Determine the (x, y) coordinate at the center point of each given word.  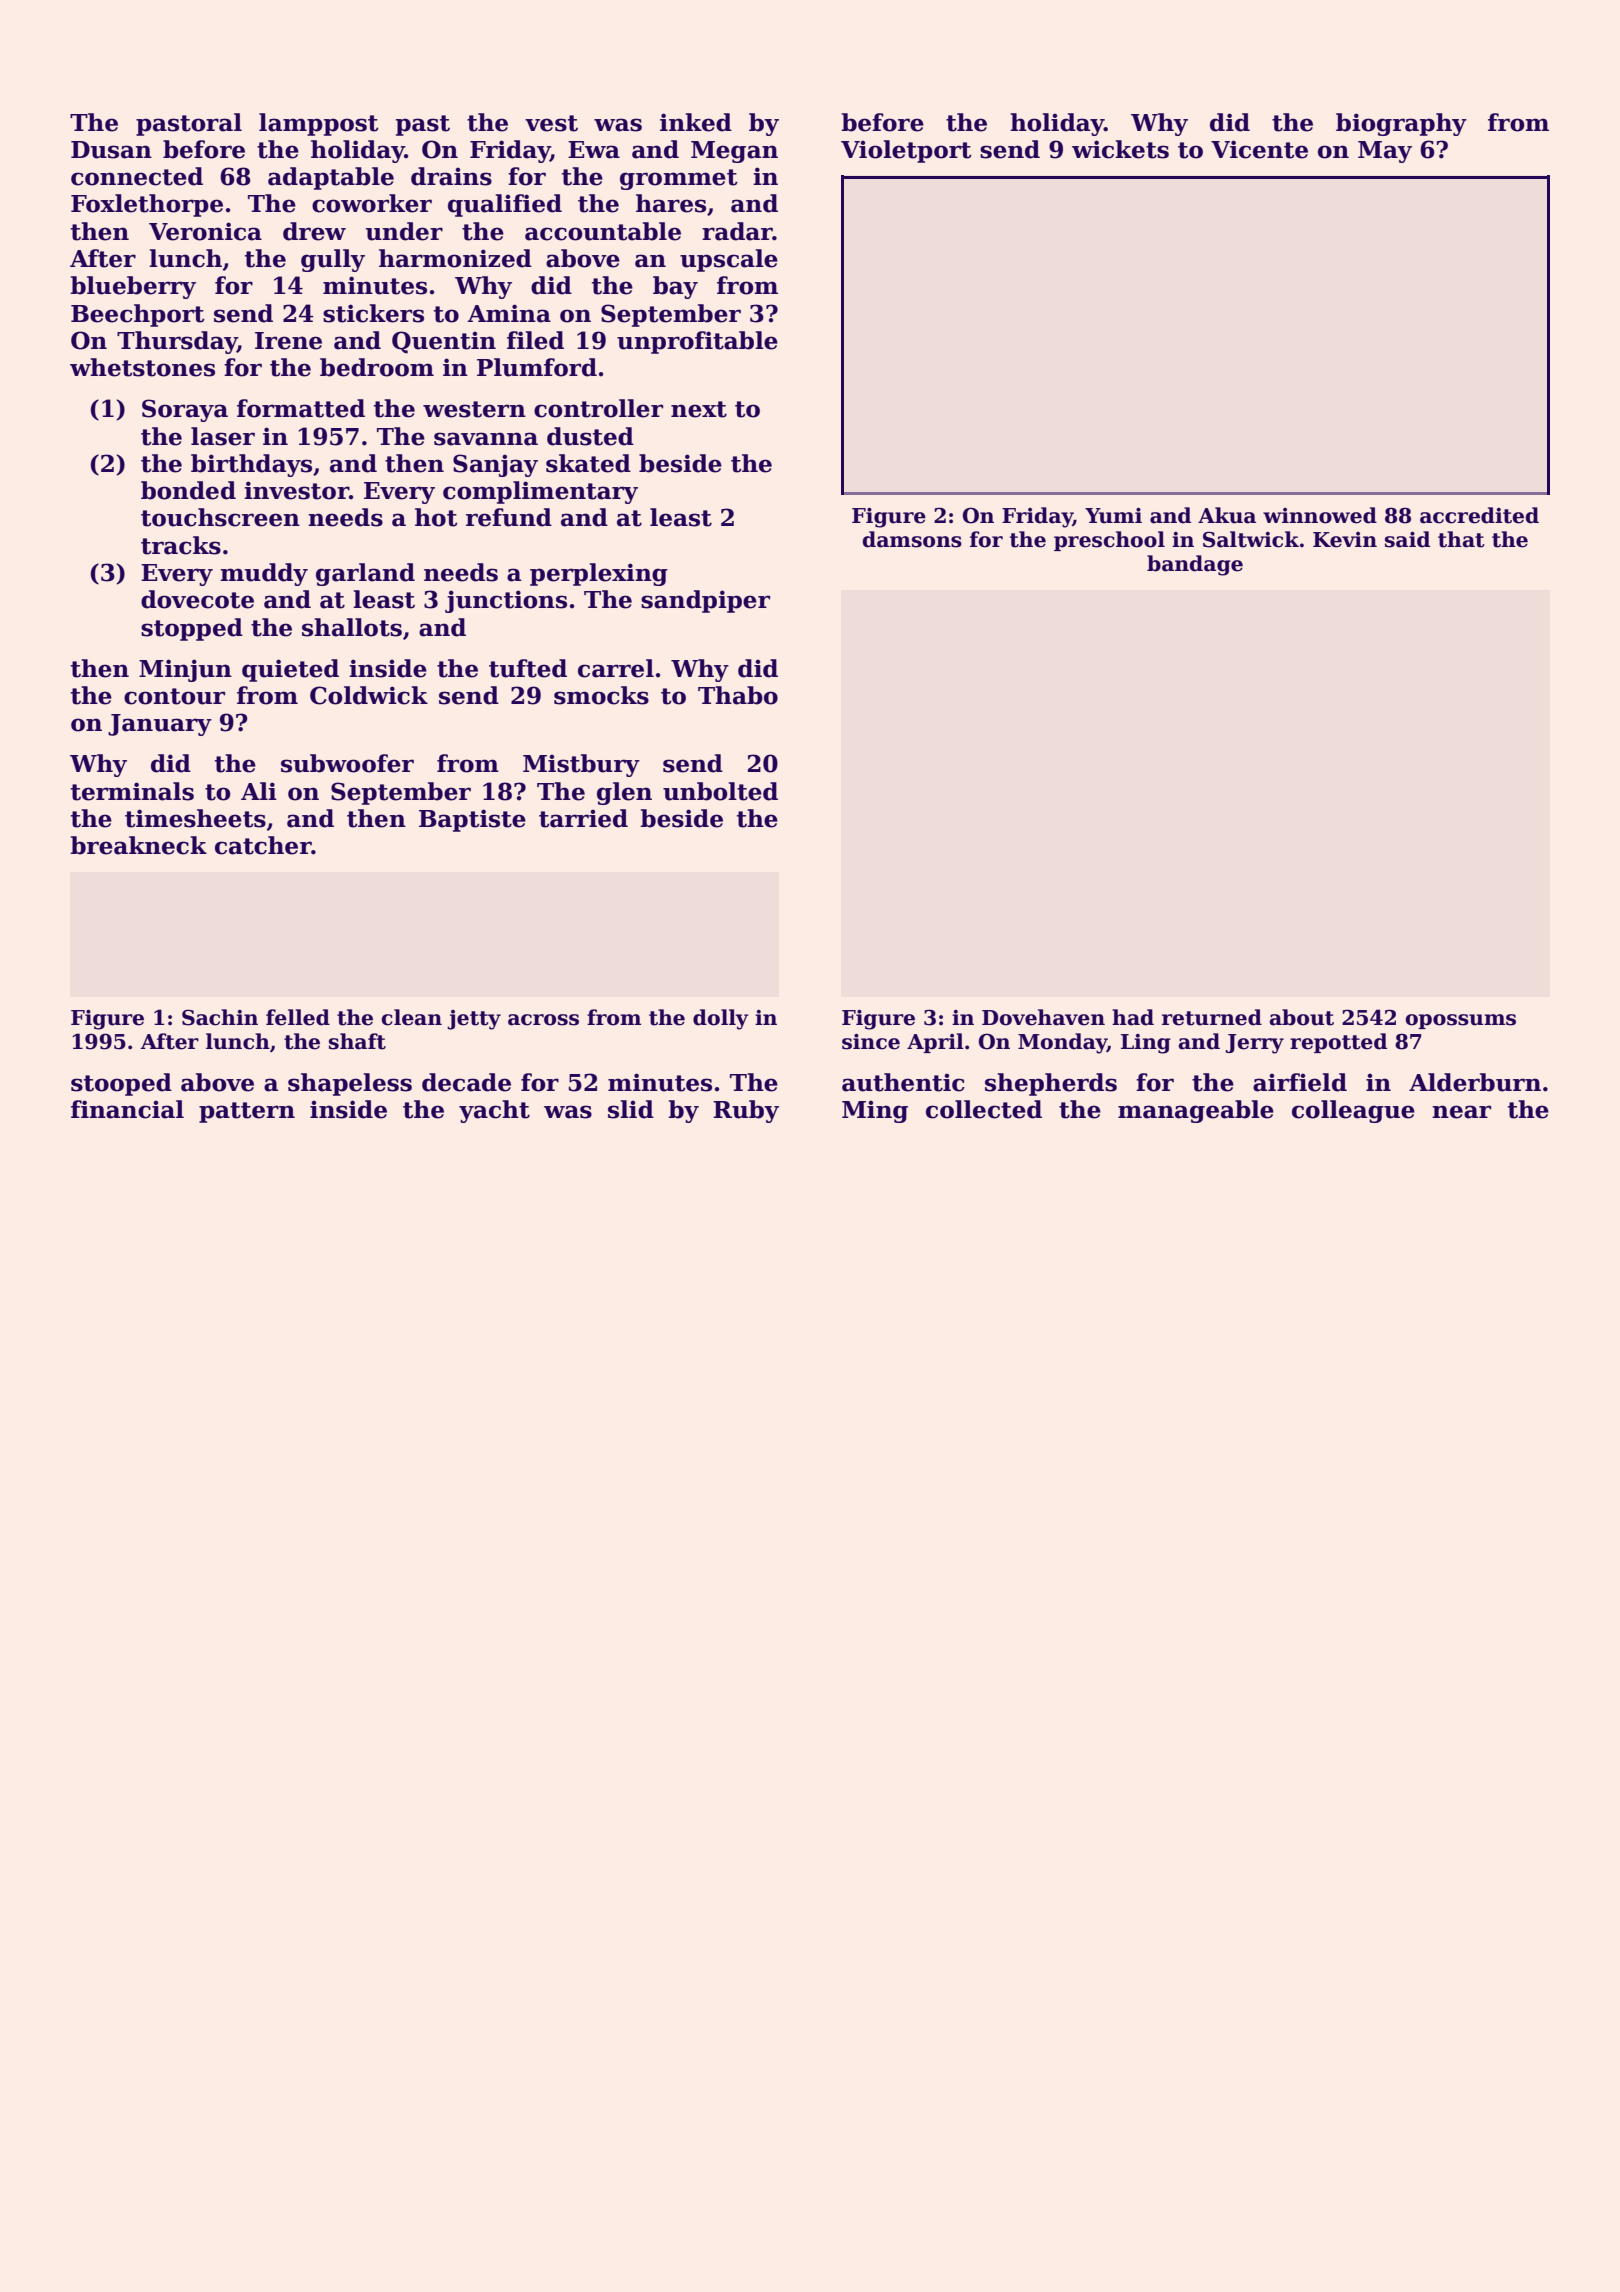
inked (696, 122)
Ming (875, 1111)
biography (1401, 124)
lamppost (319, 124)
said (1407, 539)
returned (1212, 1017)
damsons (912, 539)
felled (298, 1017)
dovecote (197, 599)
